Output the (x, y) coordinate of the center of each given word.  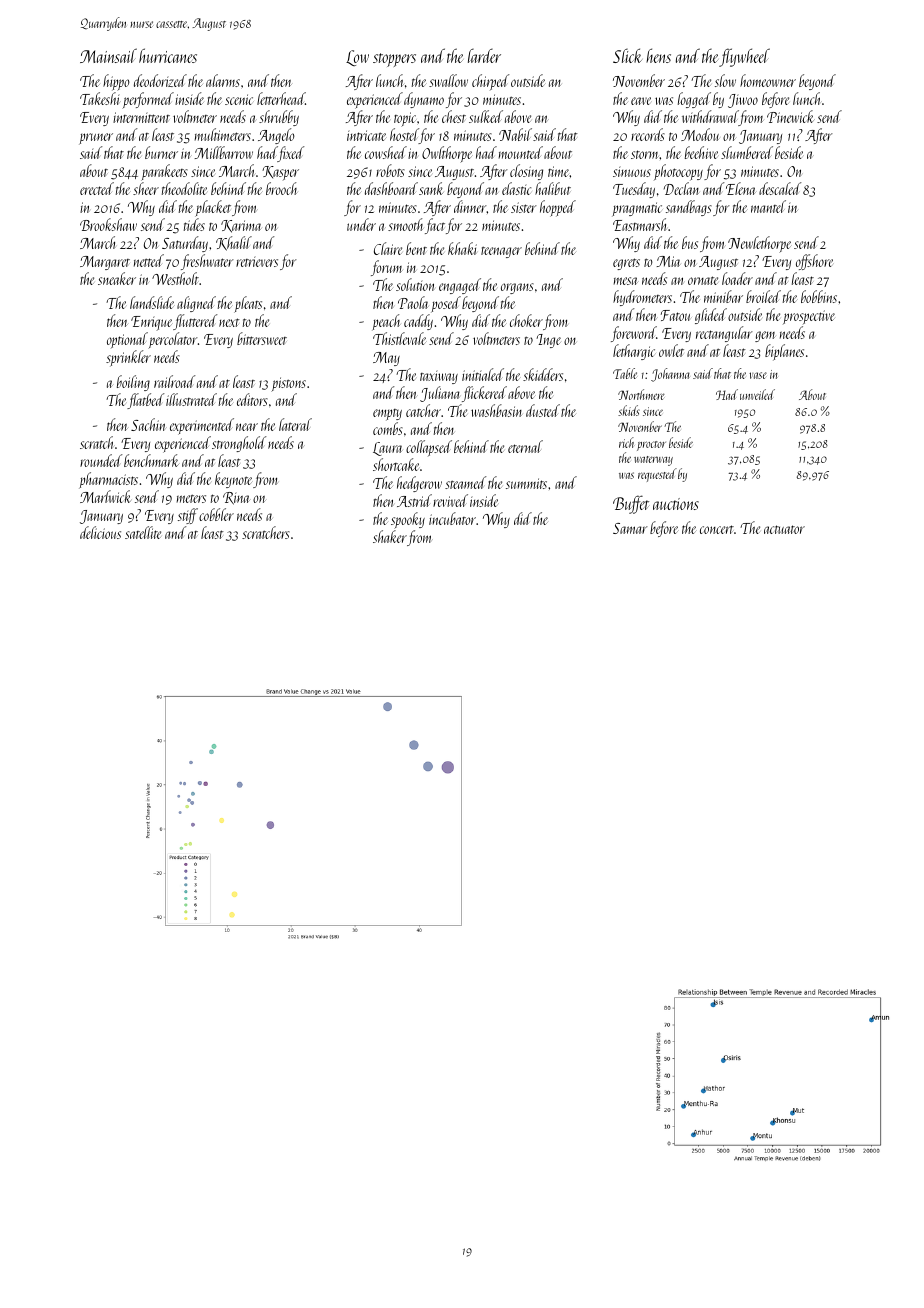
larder (484, 56)
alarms (223, 80)
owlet (671, 350)
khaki (462, 248)
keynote (233, 480)
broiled (763, 296)
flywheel (744, 57)
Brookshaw (108, 224)
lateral (295, 424)
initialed (483, 374)
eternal (525, 446)
